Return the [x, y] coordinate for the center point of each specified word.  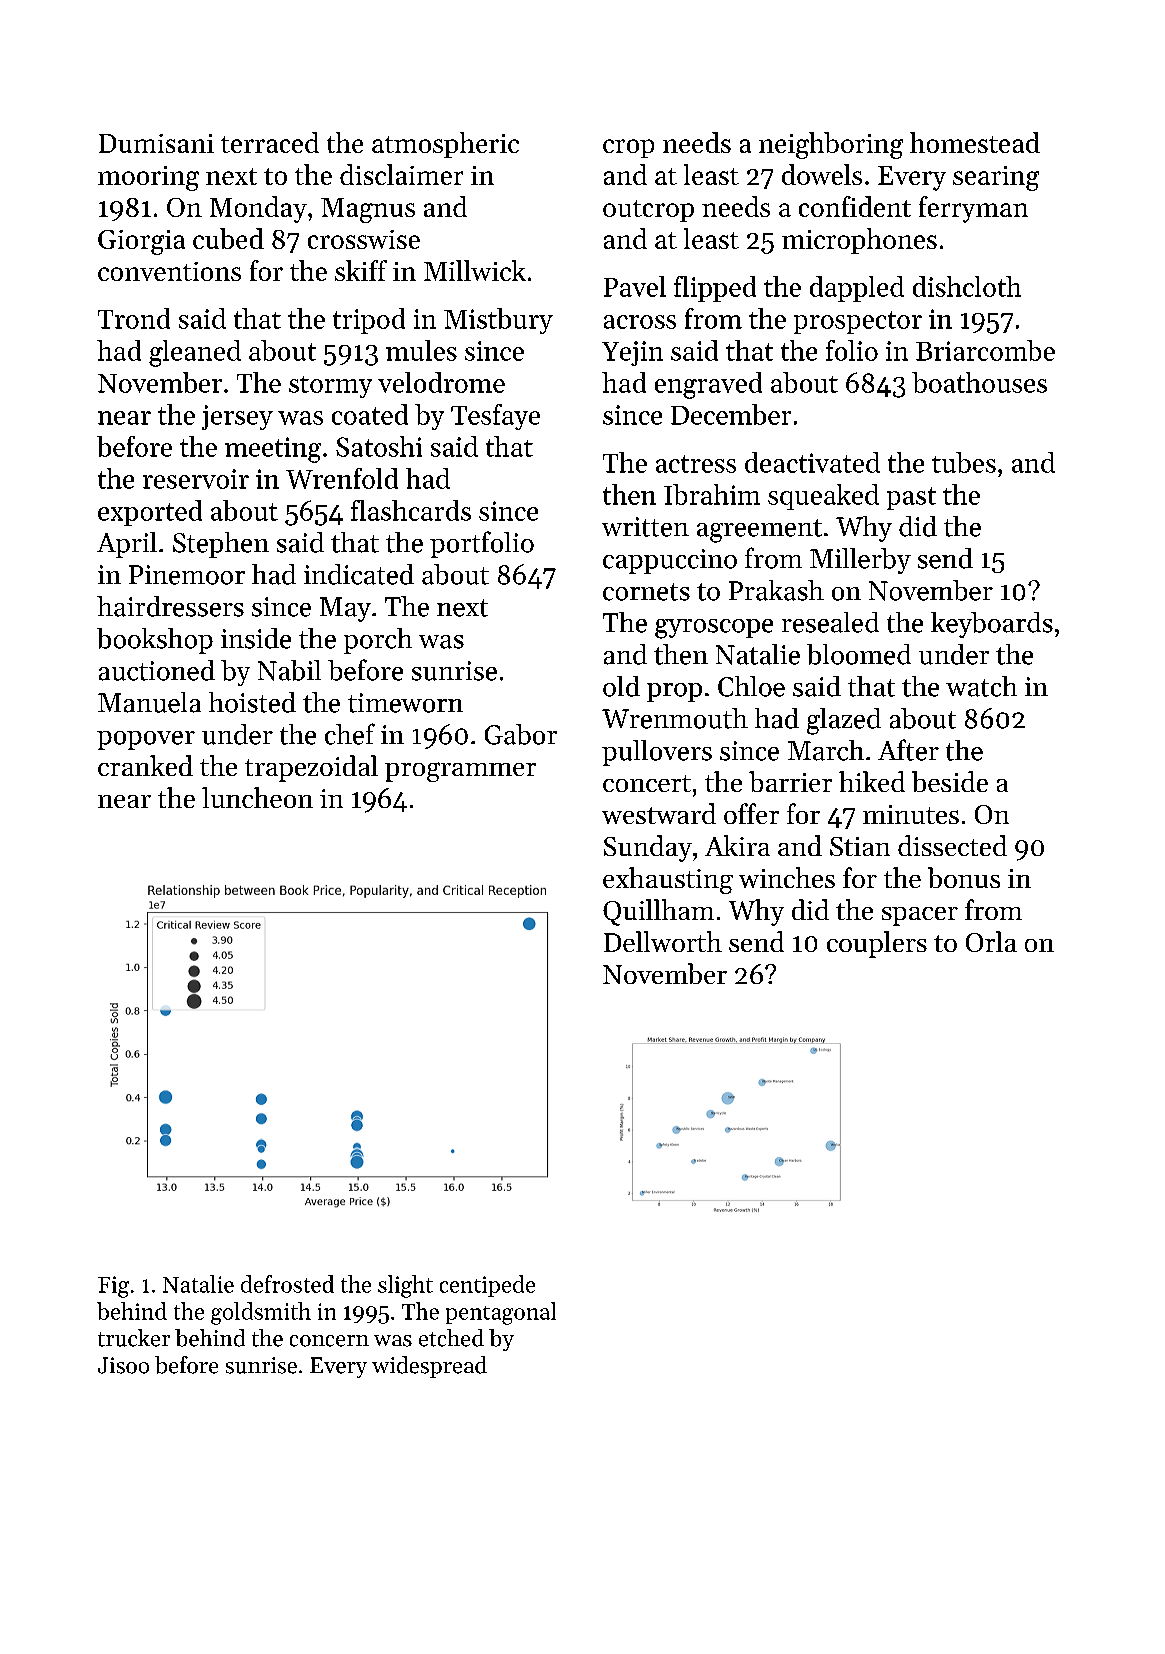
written [645, 527]
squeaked [823, 497]
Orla [991, 941]
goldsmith [261, 1313]
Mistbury [498, 321]
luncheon [257, 797]
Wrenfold [342, 478]
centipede [487, 1286]
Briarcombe [985, 350]
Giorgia [141, 242]
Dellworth [663, 941]
